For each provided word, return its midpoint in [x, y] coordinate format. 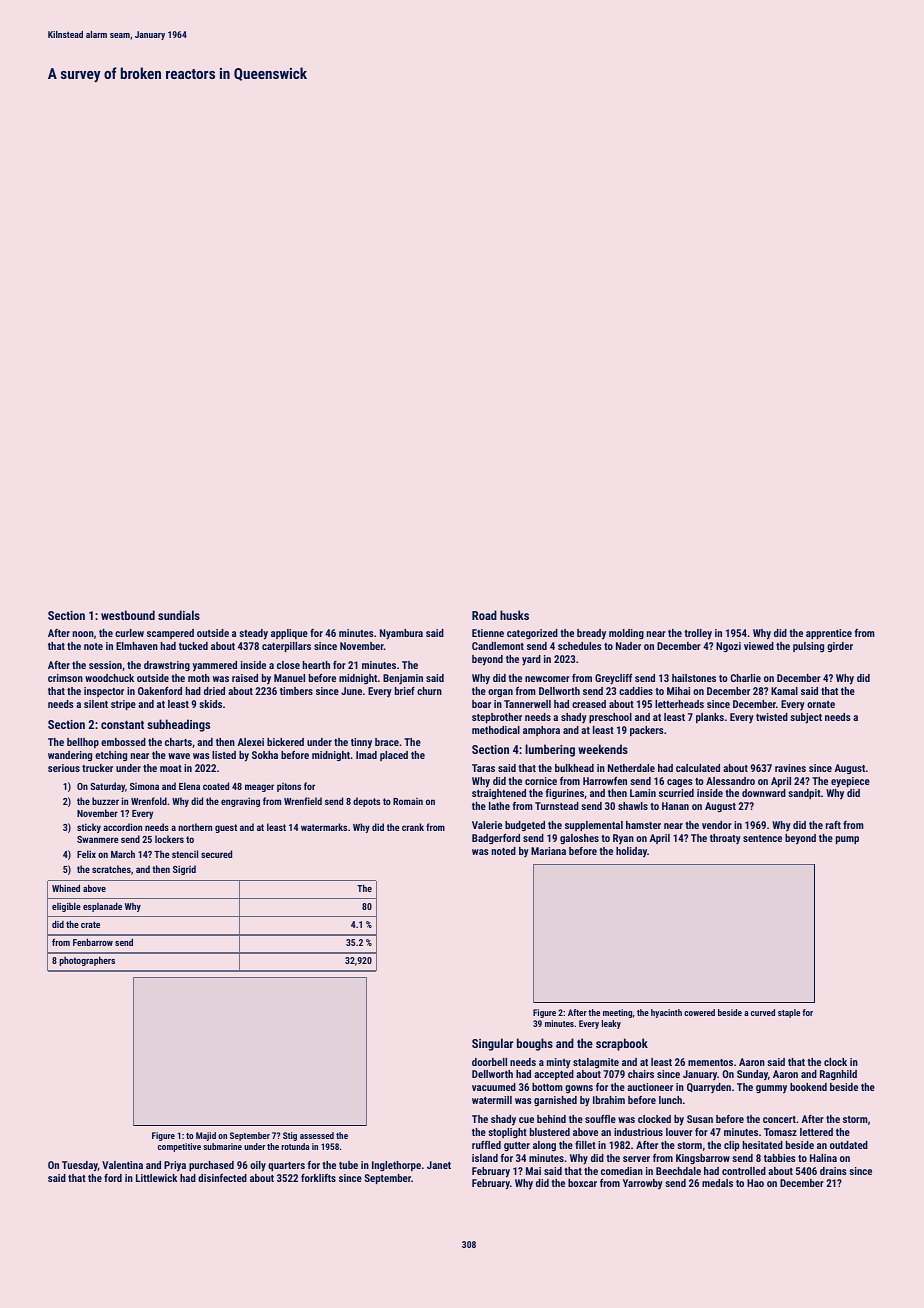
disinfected [222, 1178]
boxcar [582, 1183]
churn [429, 691]
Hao [755, 1183]
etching [111, 756]
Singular [492, 1044]
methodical [496, 730]
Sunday [752, 1075]
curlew [129, 633]
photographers [87, 961]
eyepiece [850, 782]
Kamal [784, 691]
